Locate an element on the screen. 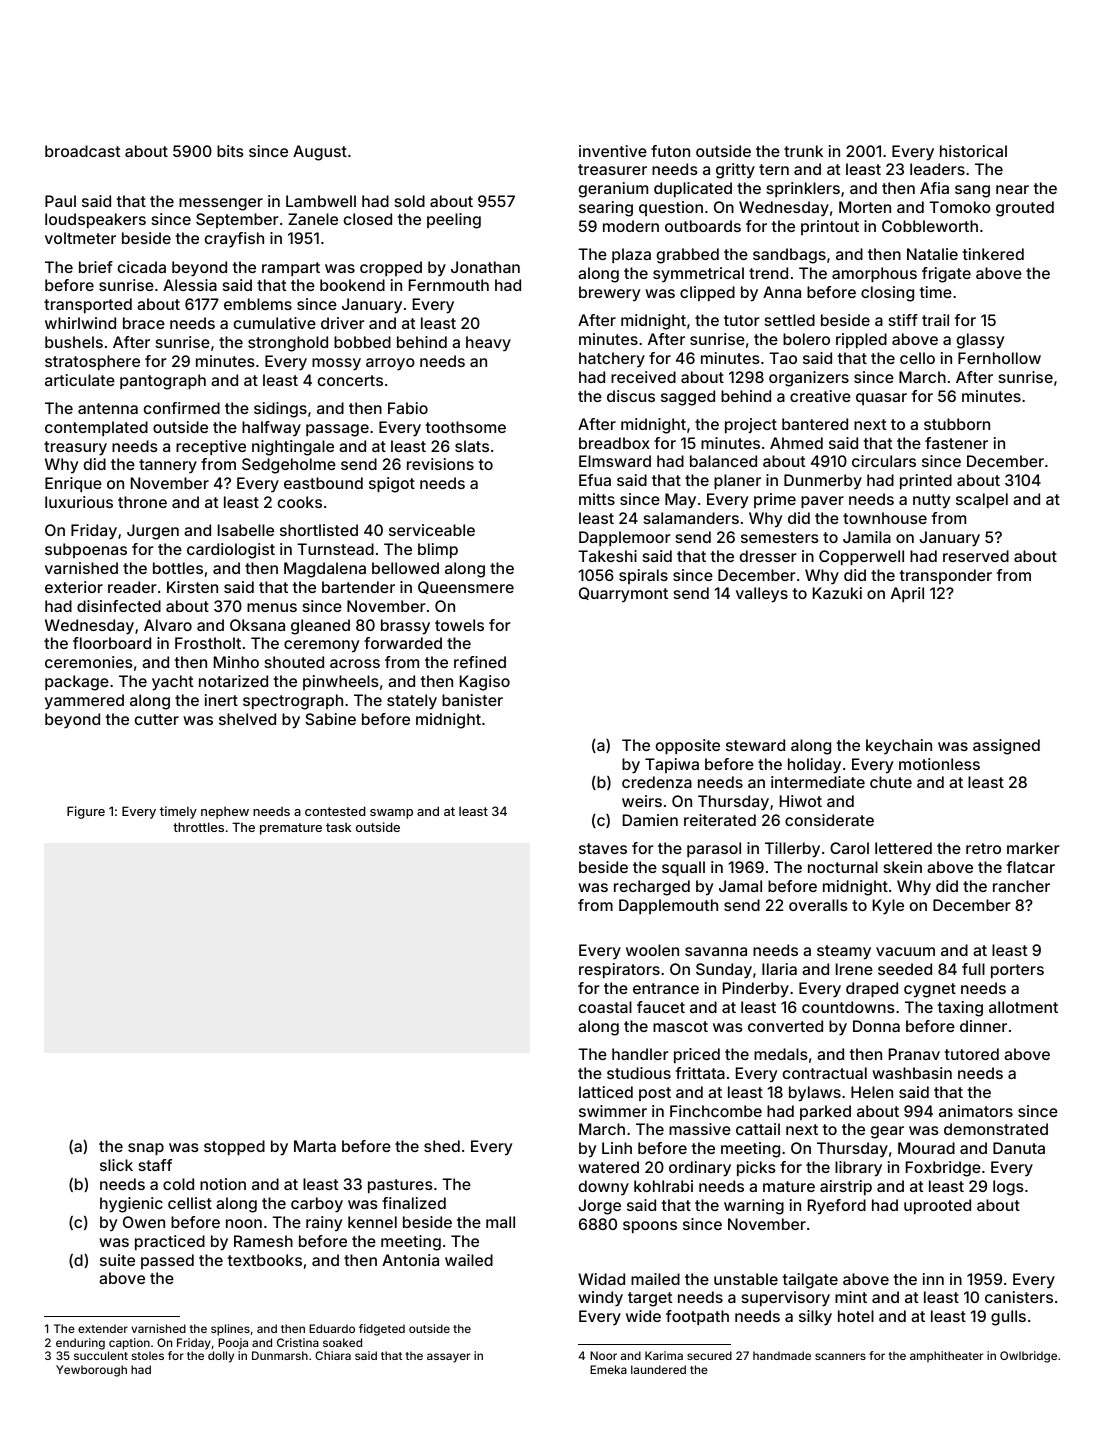  Lambwell is located at coordinates (321, 201).
